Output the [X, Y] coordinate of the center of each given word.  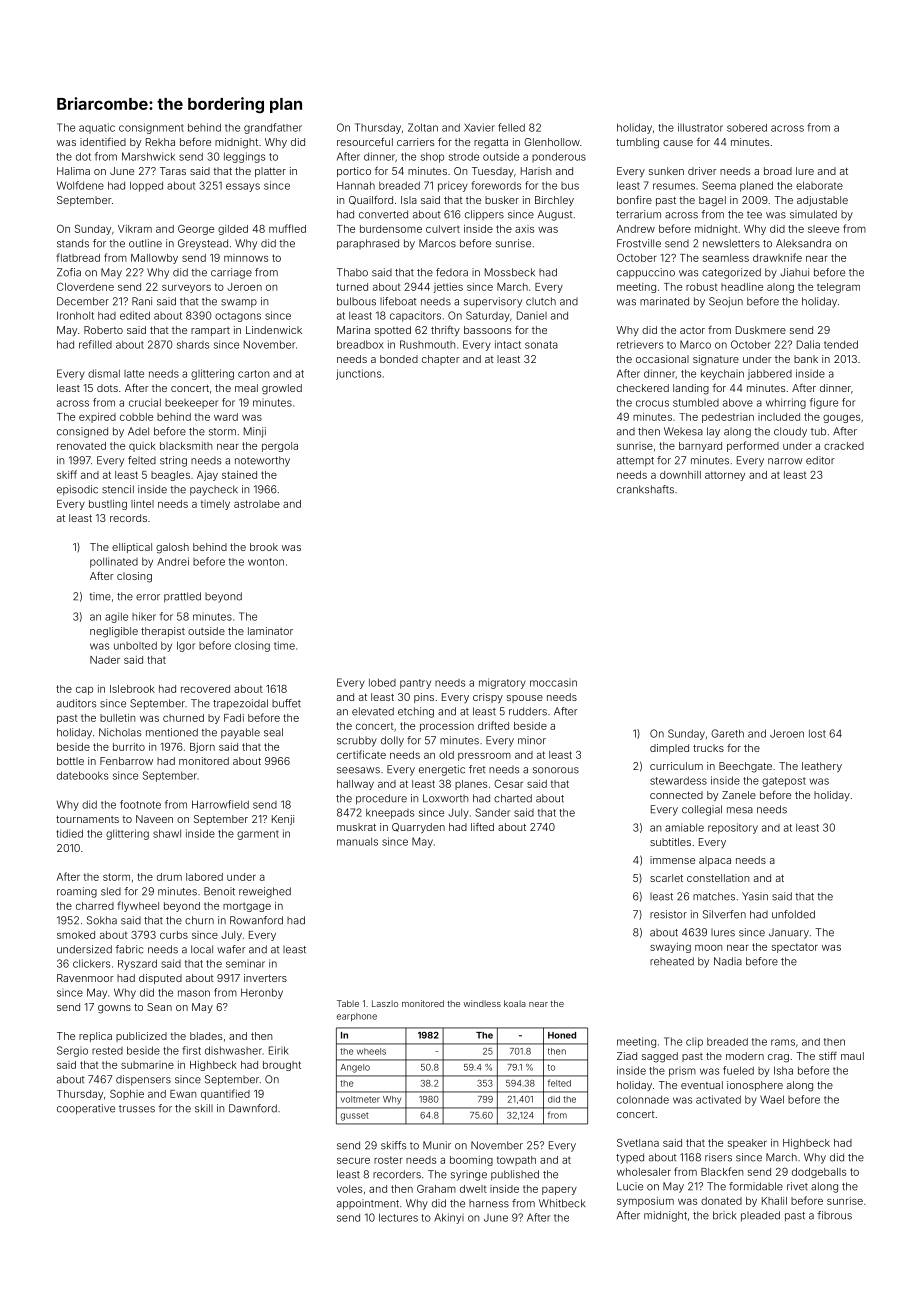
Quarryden [418, 828]
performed [753, 446]
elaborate [819, 185]
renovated [81, 446]
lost [817, 733]
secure [353, 1161]
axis [524, 229]
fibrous [834, 1215]
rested [107, 1051]
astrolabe [257, 504]
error [148, 597]
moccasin [553, 683]
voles [349, 1189]
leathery [822, 767]
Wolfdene [80, 185]
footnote [140, 804]
